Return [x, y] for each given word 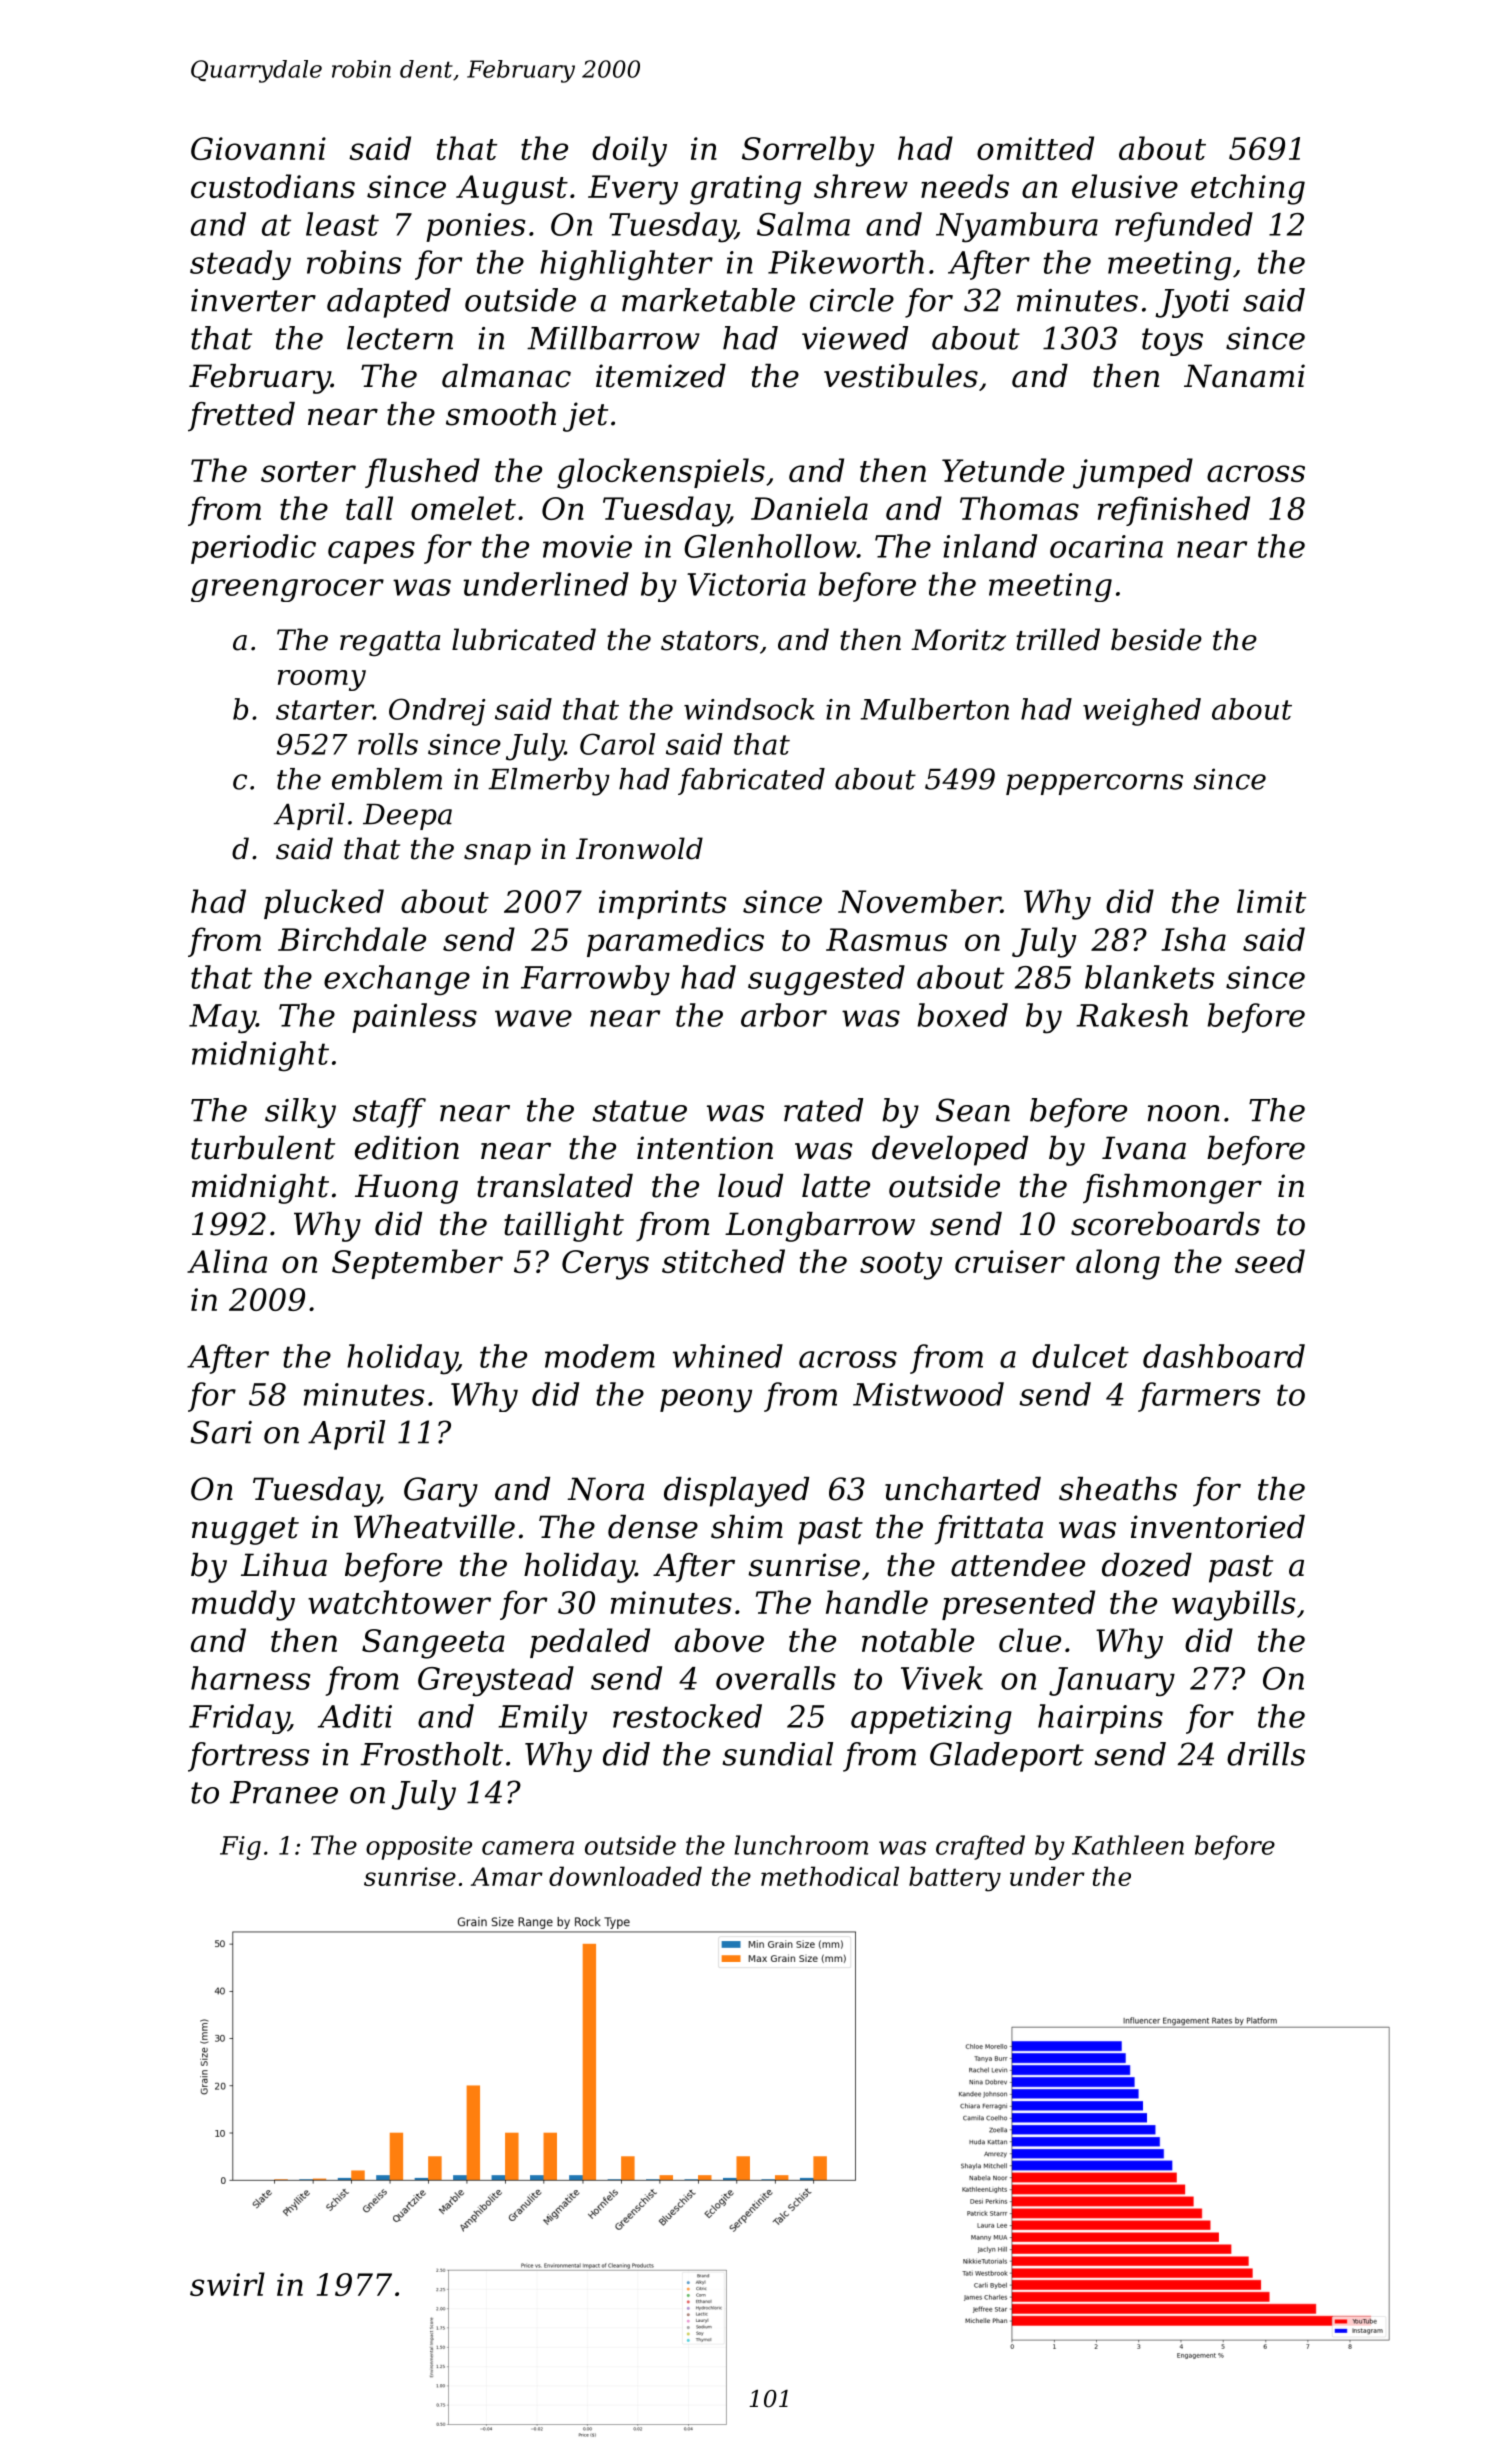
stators [710, 641]
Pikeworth [846, 262]
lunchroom [801, 1845]
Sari [221, 1432]
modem [600, 1356]
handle [877, 1602]
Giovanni [258, 148]
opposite [419, 1848]
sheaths [1118, 1489]
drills [1266, 1754]
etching [1248, 189]
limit [1271, 901]
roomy [322, 680]
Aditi [355, 1716]
